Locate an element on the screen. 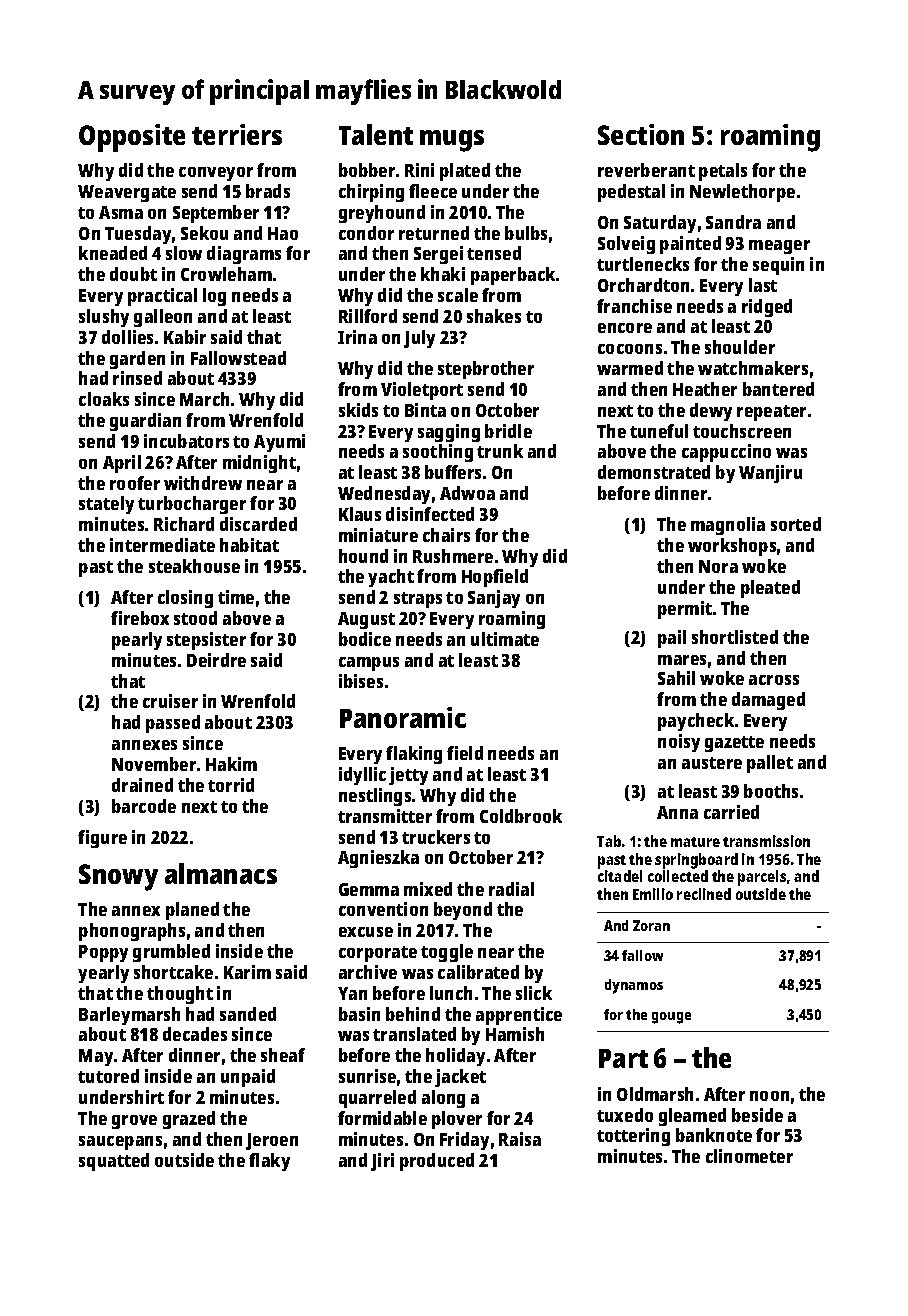 The height and width of the screenshot is (1316, 908). incubators is located at coordinates (186, 441).
